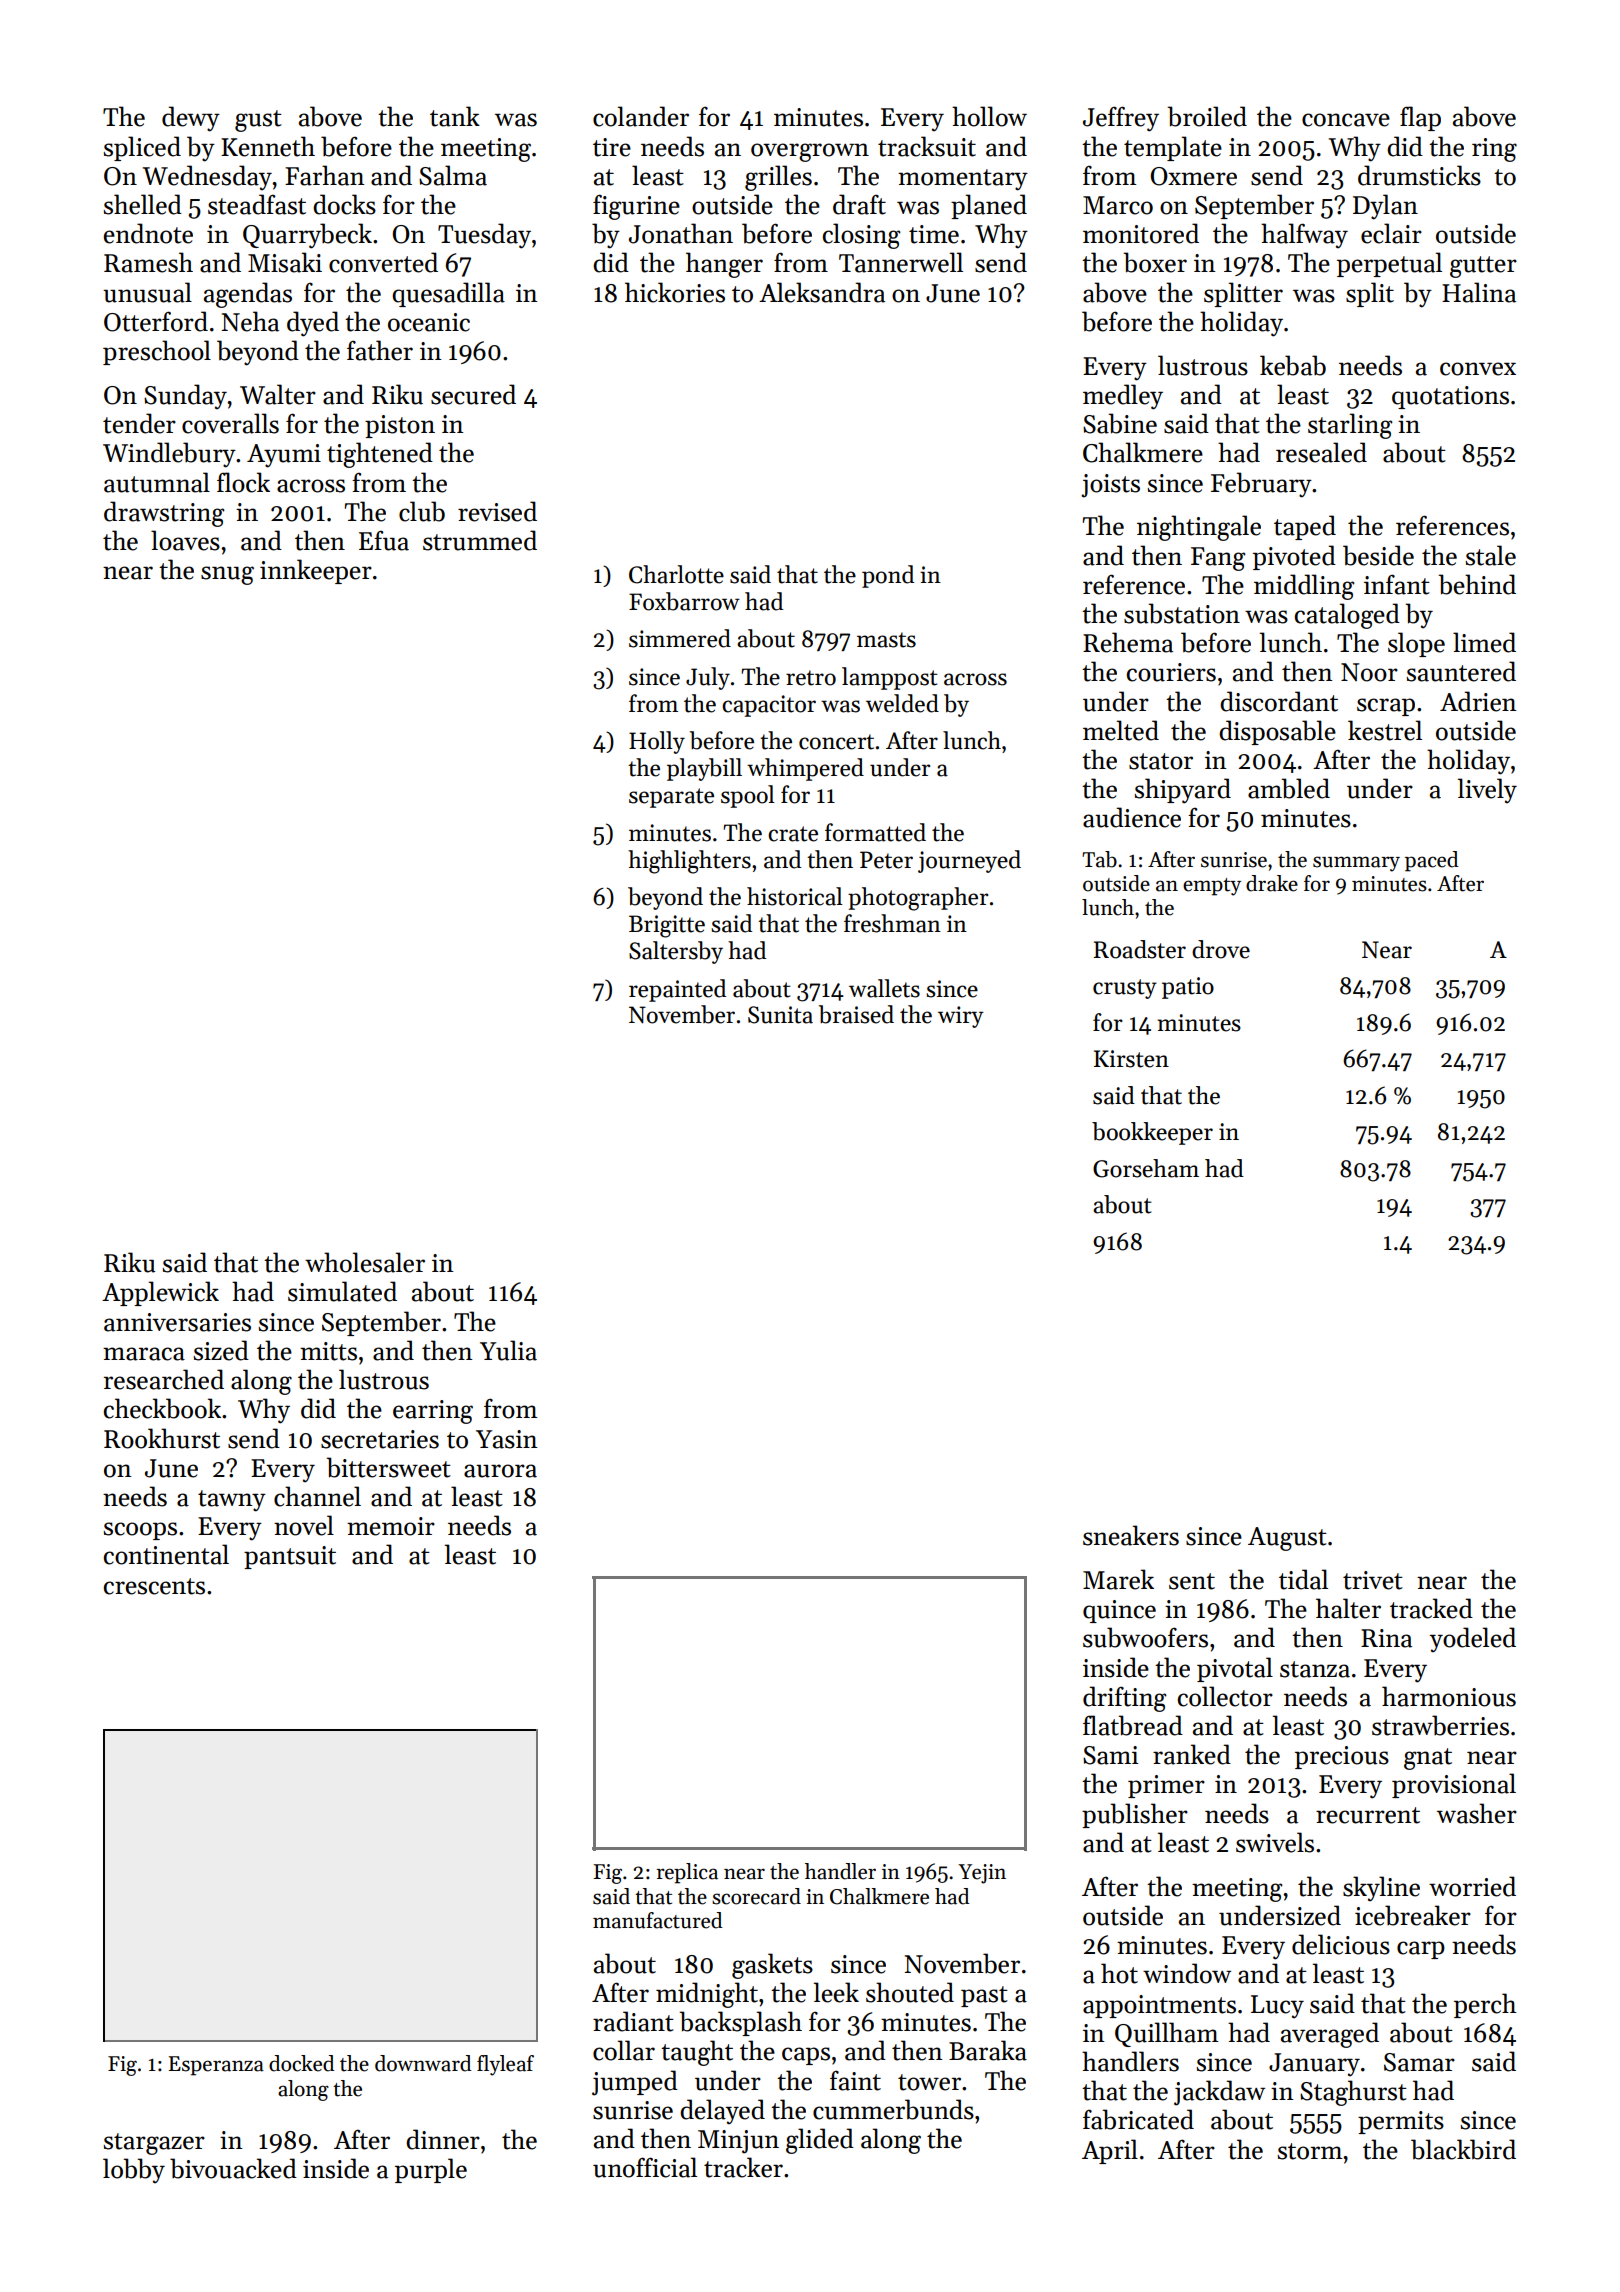 The image size is (1620, 2292). Describe the element at coordinates (365, 1262) in the document. I see `wholesaler` at that location.
